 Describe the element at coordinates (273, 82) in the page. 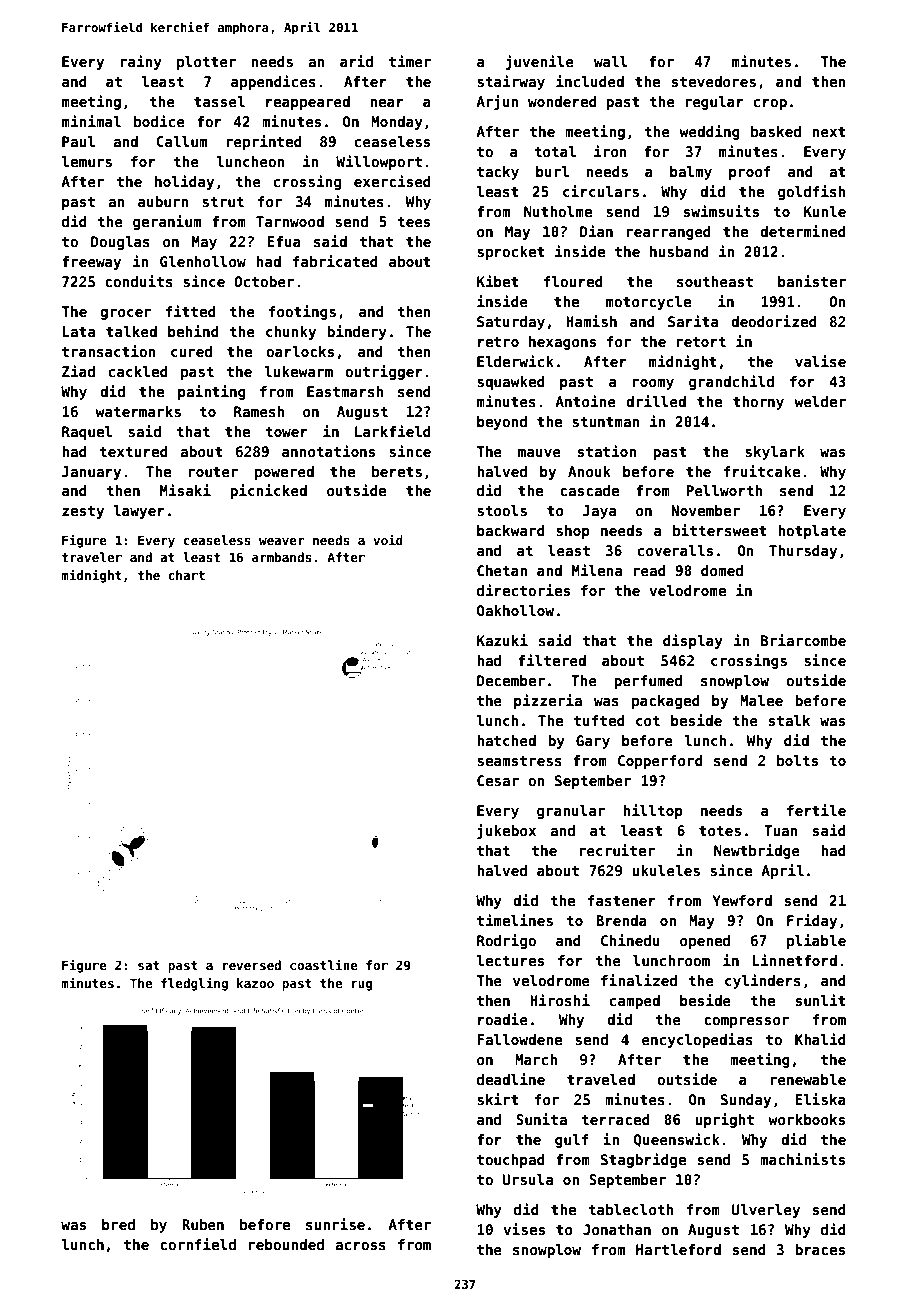

I see `appendices` at that location.
